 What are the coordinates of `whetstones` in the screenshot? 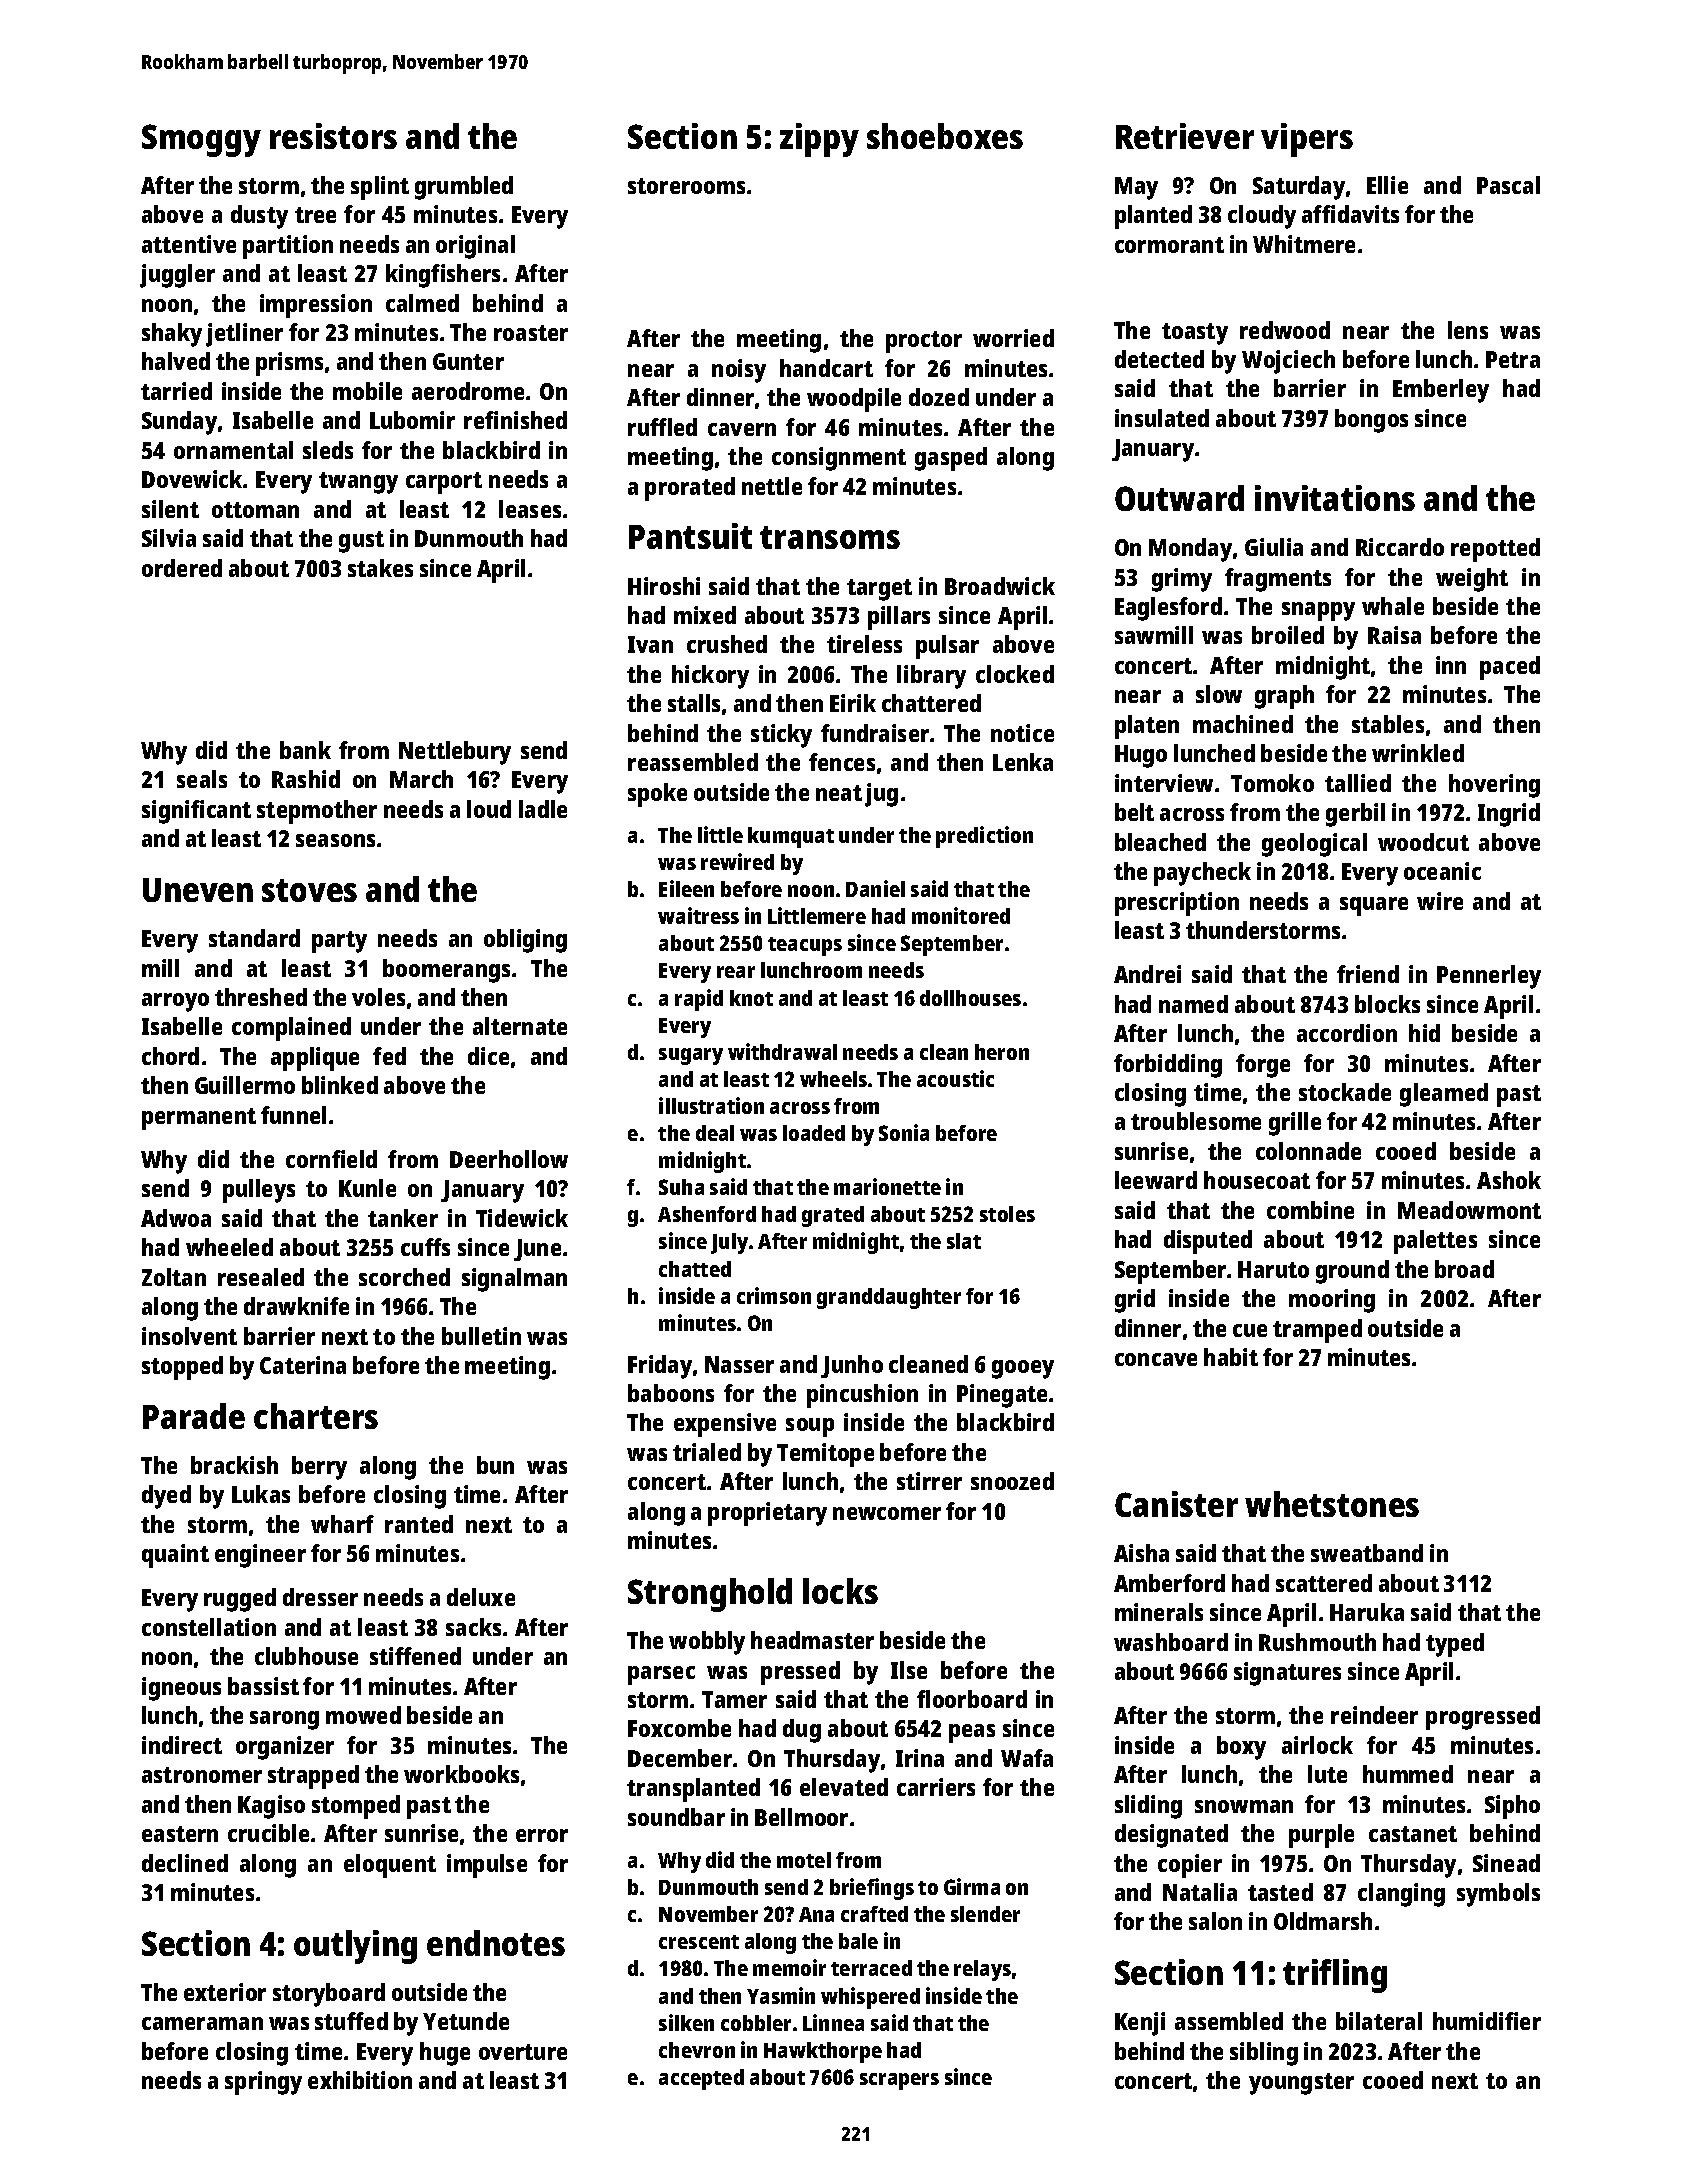 It's located at (1332, 1504).
